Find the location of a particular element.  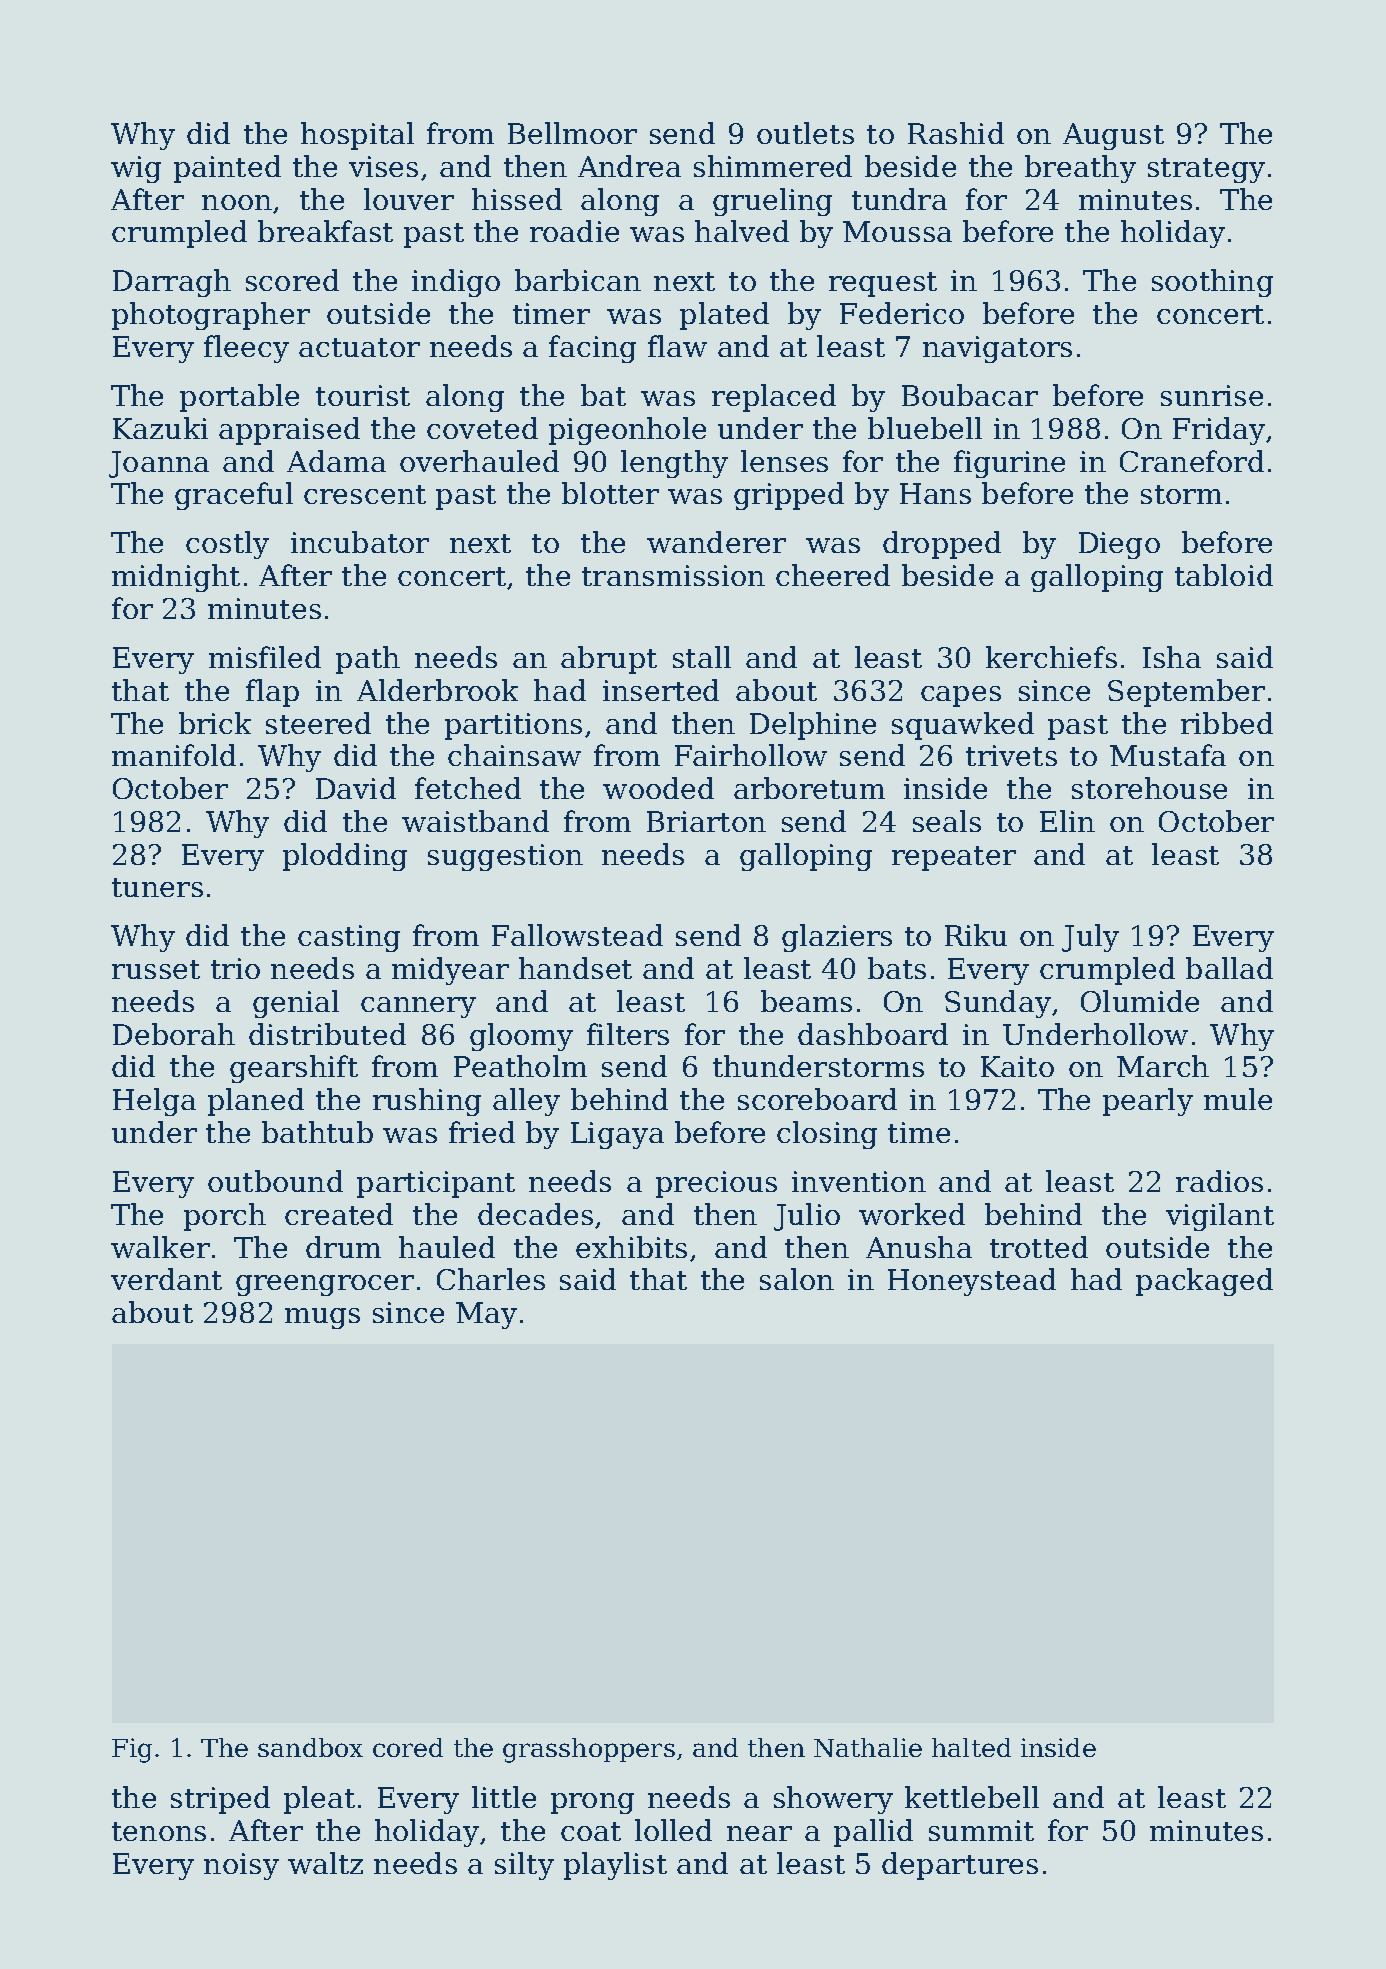

Andrea is located at coordinates (629, 166).
